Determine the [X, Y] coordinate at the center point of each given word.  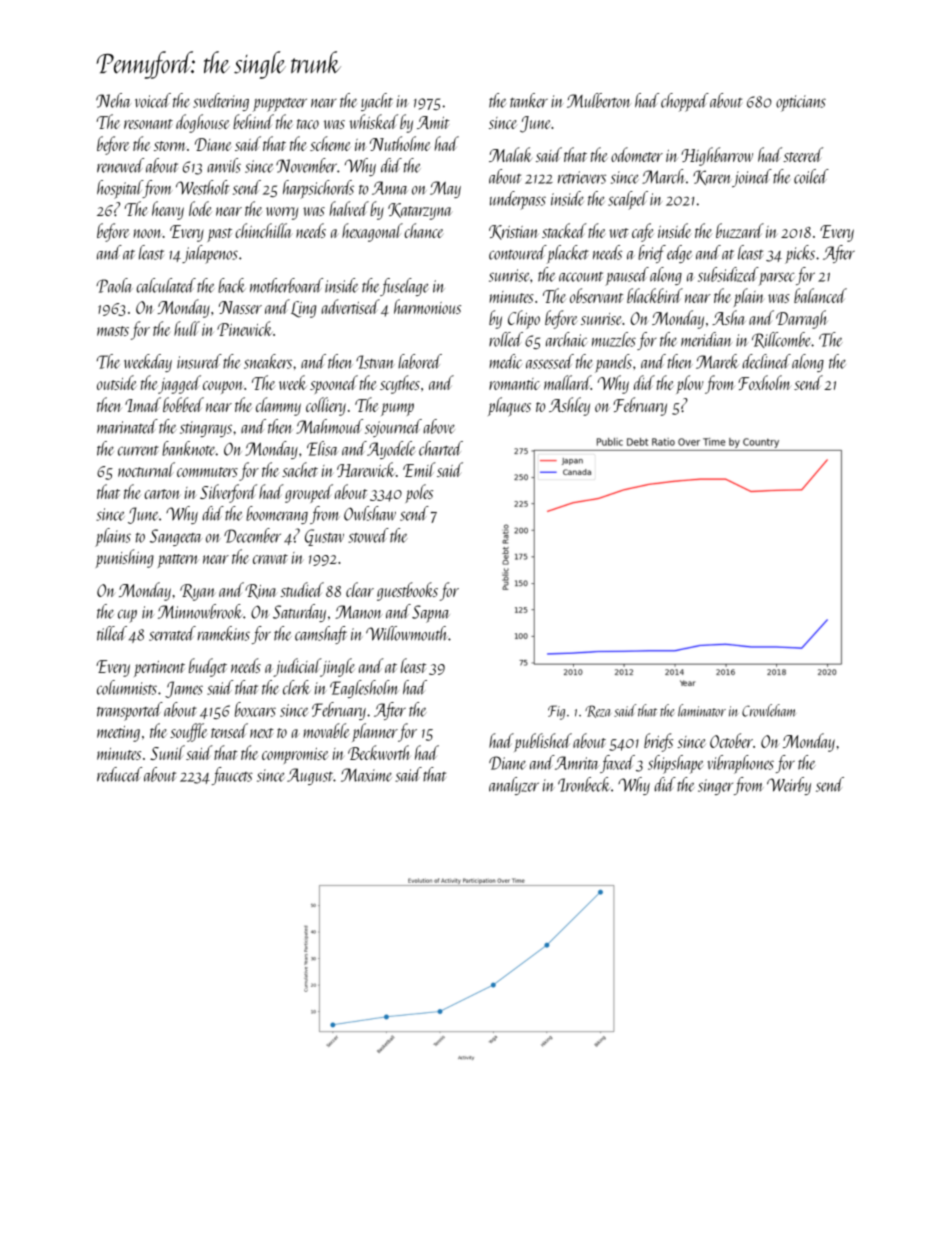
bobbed [183, 404]
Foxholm [764, 382]
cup [127, 616]
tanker [529, 100]
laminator [702, 710]
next [262, 733]
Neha [113, 100]
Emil [419, 469]
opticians [801, 103]
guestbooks [407, 591]
